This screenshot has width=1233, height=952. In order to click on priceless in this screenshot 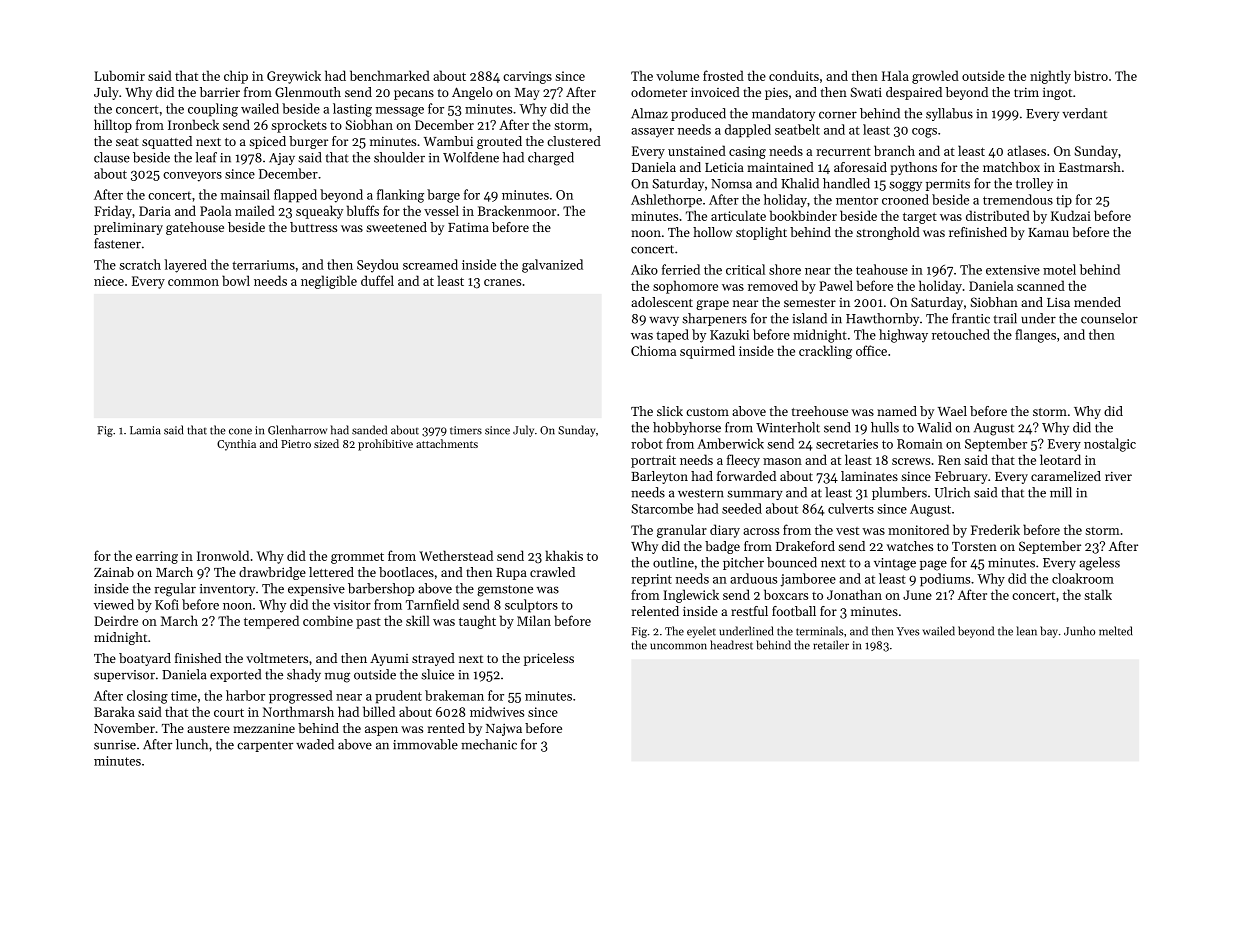, I will do `click(549, 659)`.
